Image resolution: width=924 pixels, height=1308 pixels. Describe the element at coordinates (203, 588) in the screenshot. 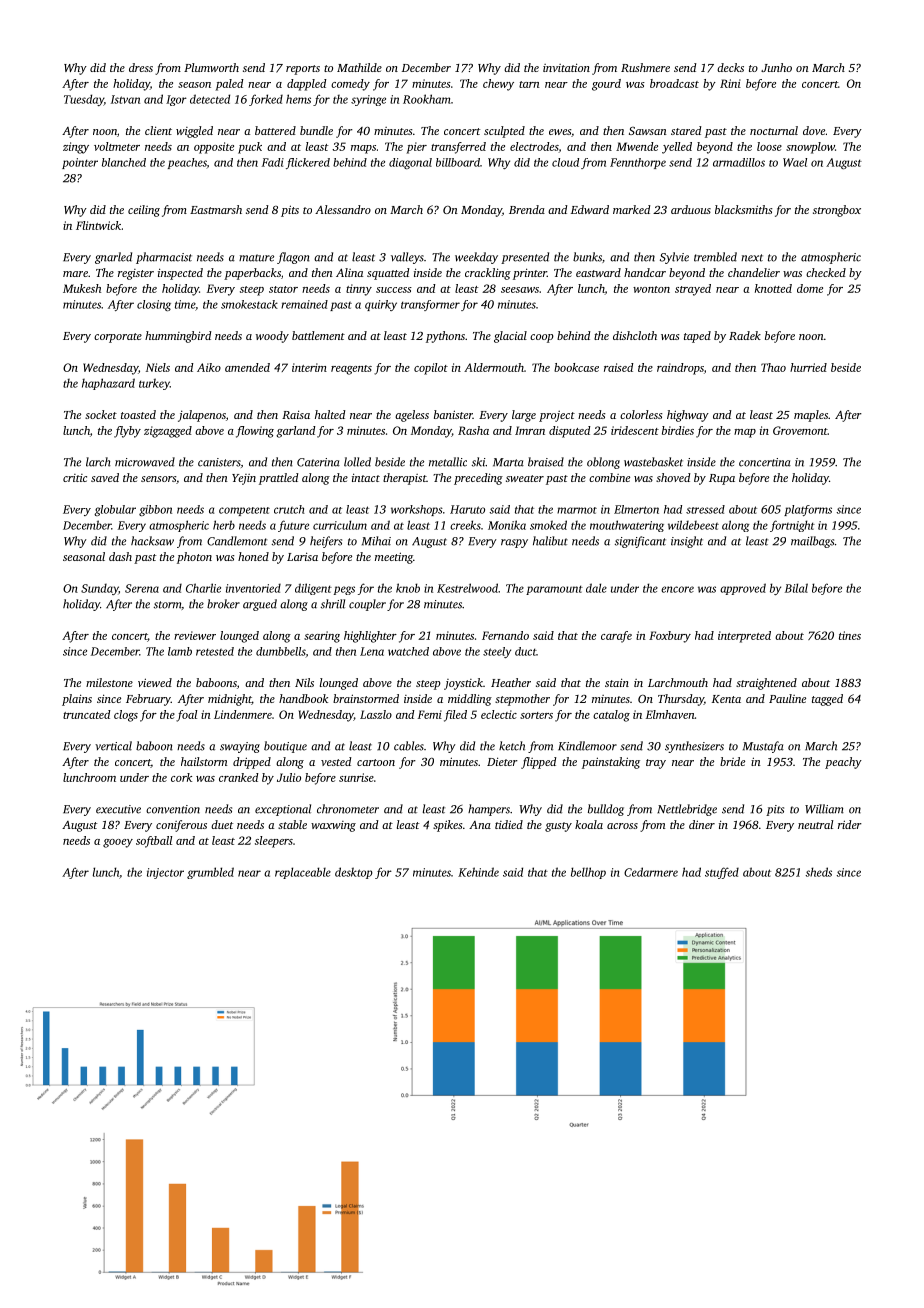

I see `Charlie` at that location.
